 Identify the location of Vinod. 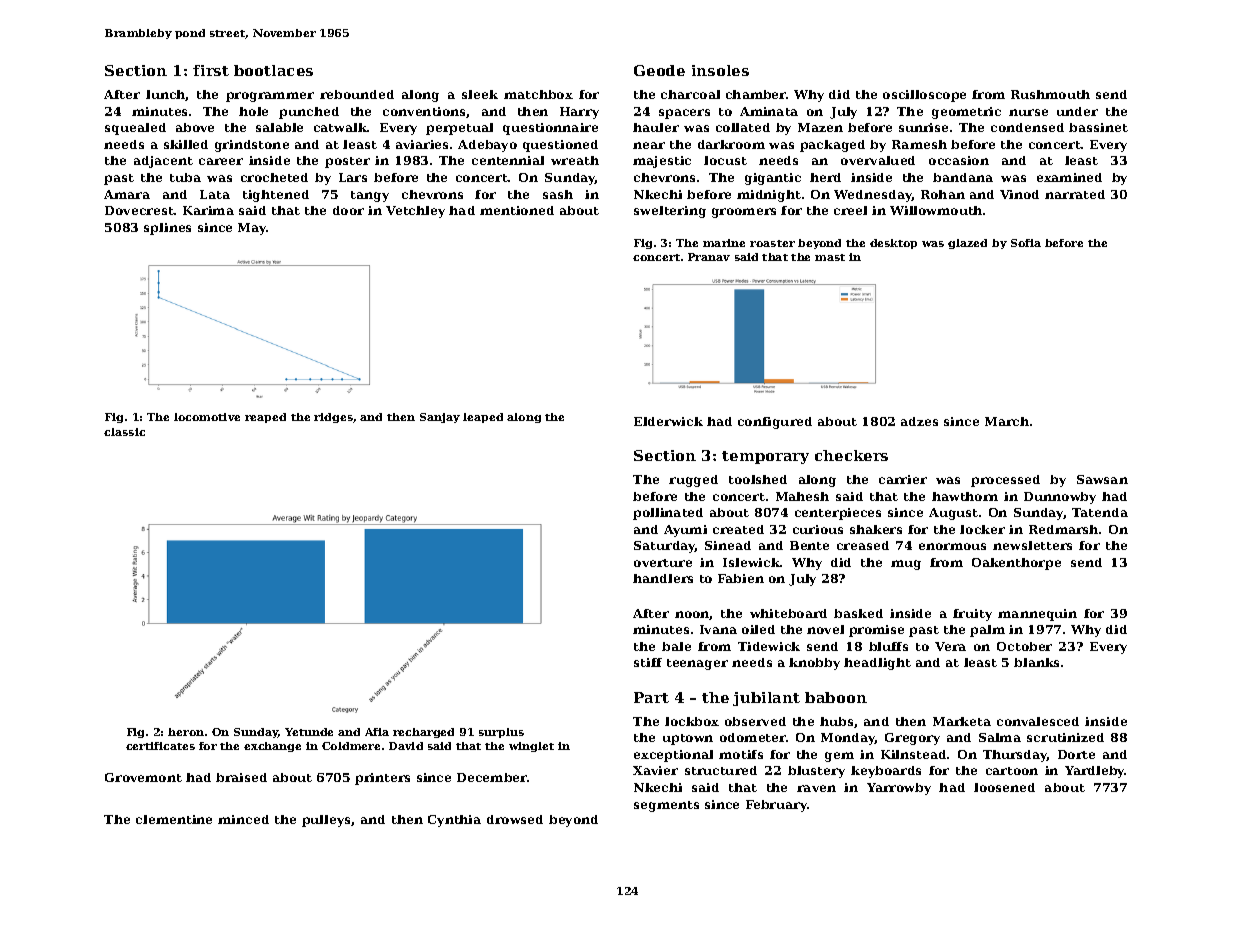
(1019, 194).
